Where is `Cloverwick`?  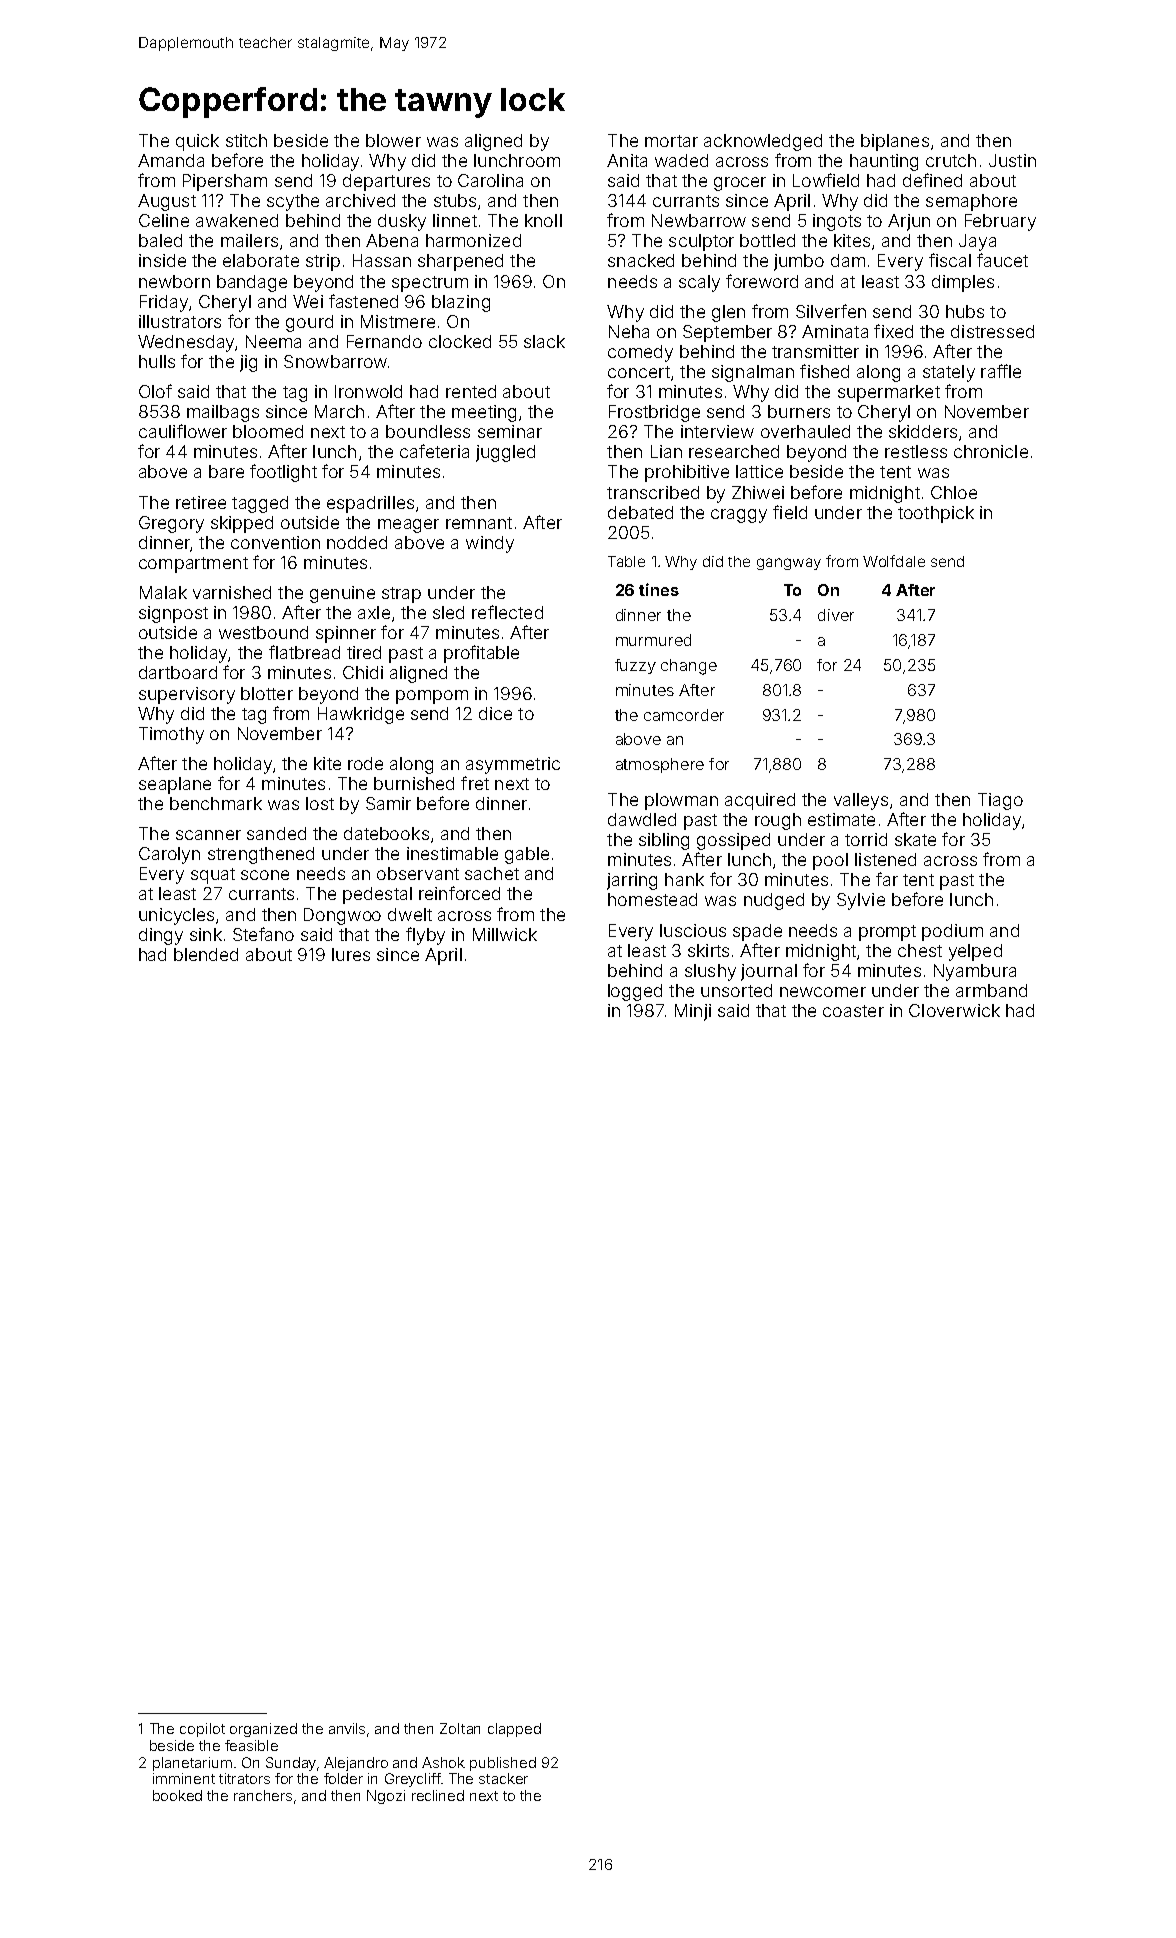 Cloverwick is located at coordinates (954, 1010).
